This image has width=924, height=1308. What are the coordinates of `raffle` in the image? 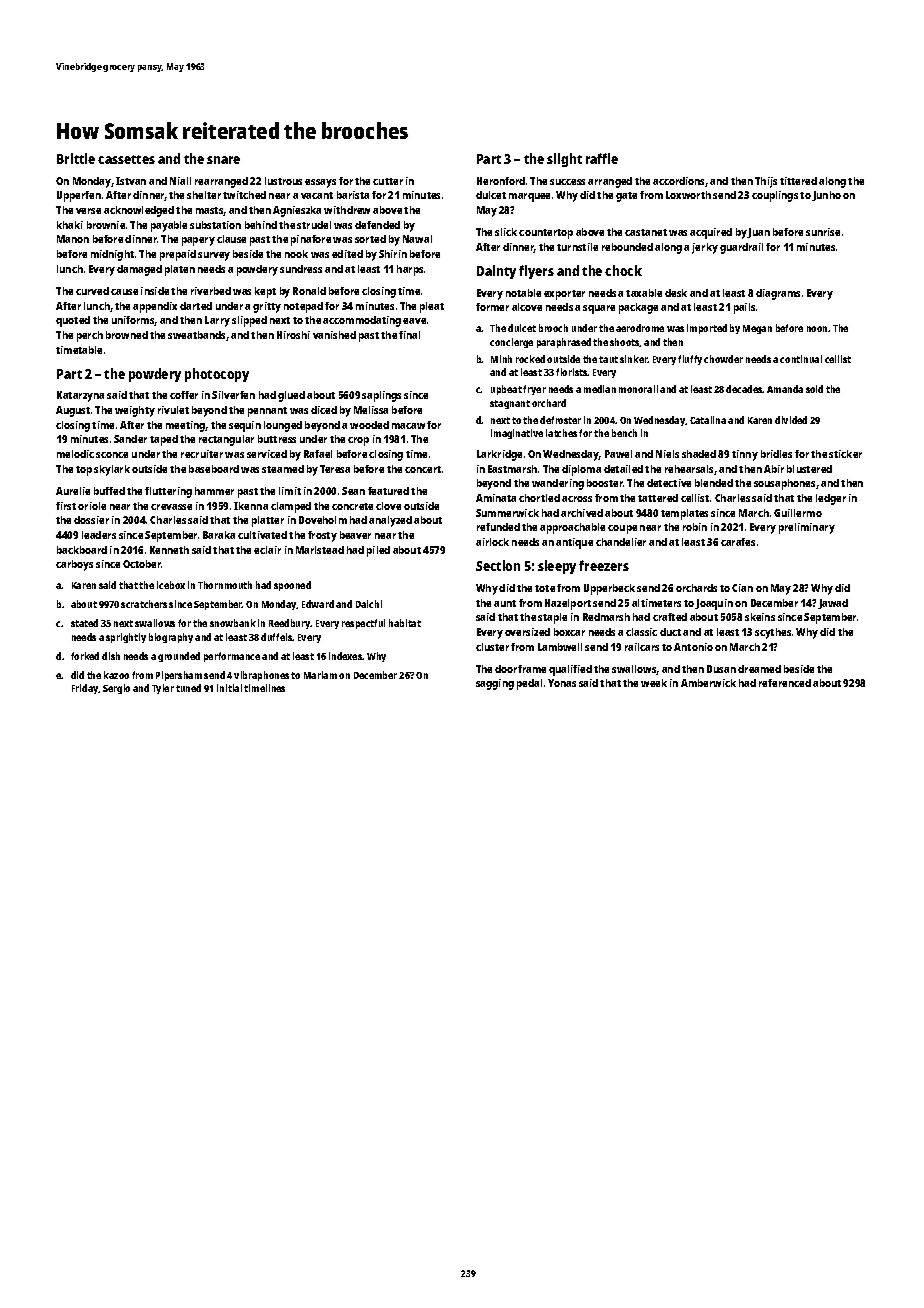 It's located at (602, 158).
